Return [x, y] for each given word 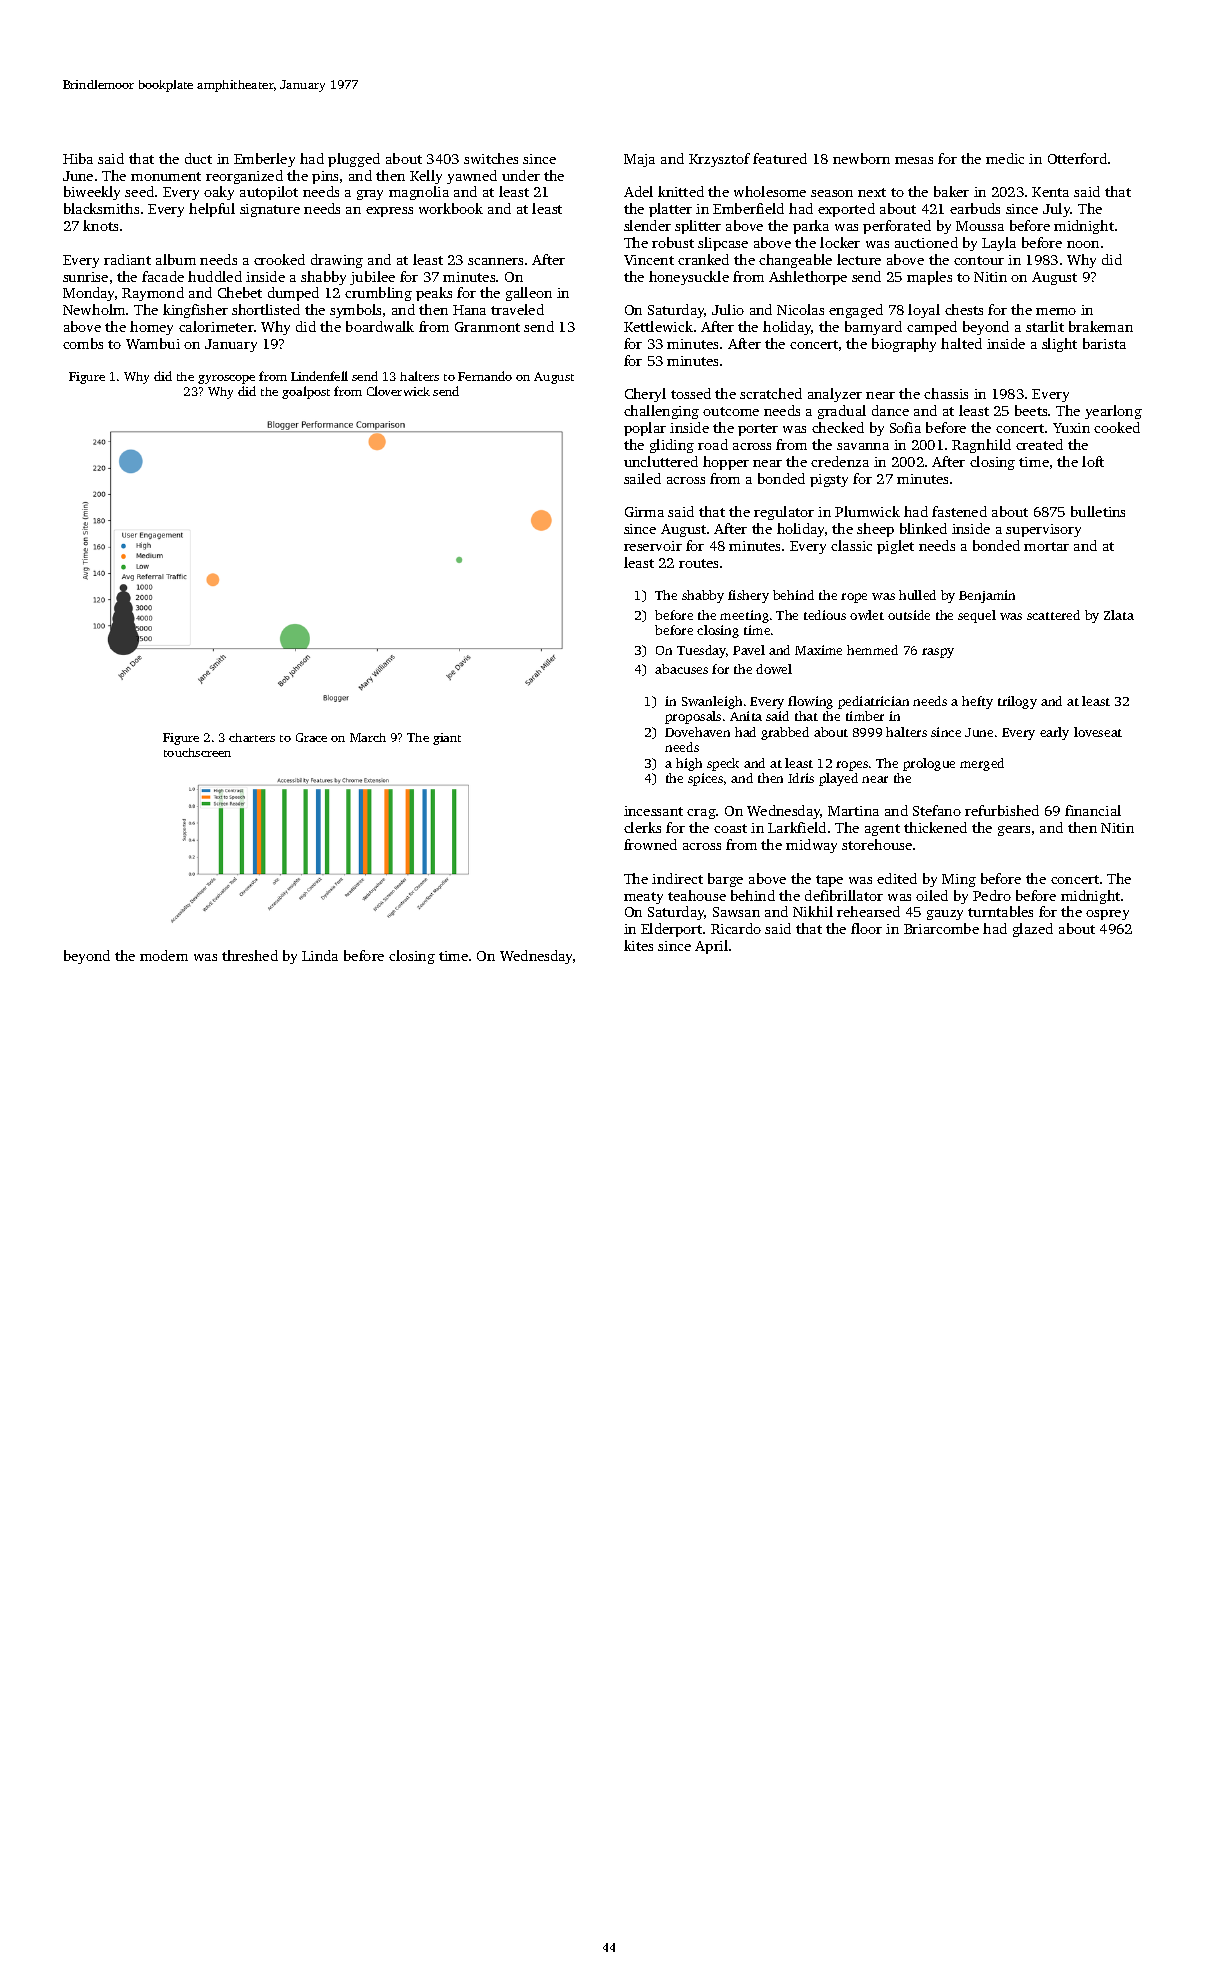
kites [638, 945]
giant [447, 739]
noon [1083, 244]
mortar [1046, 546]
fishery [748, 596]
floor [866, 928]
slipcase [723, 244]
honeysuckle [689, 278]
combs [83, 343]
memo [1056, 311]
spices [705, 779]
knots [100, 225]
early [1054, 733]
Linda [320, 955]
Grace [311, 737]
